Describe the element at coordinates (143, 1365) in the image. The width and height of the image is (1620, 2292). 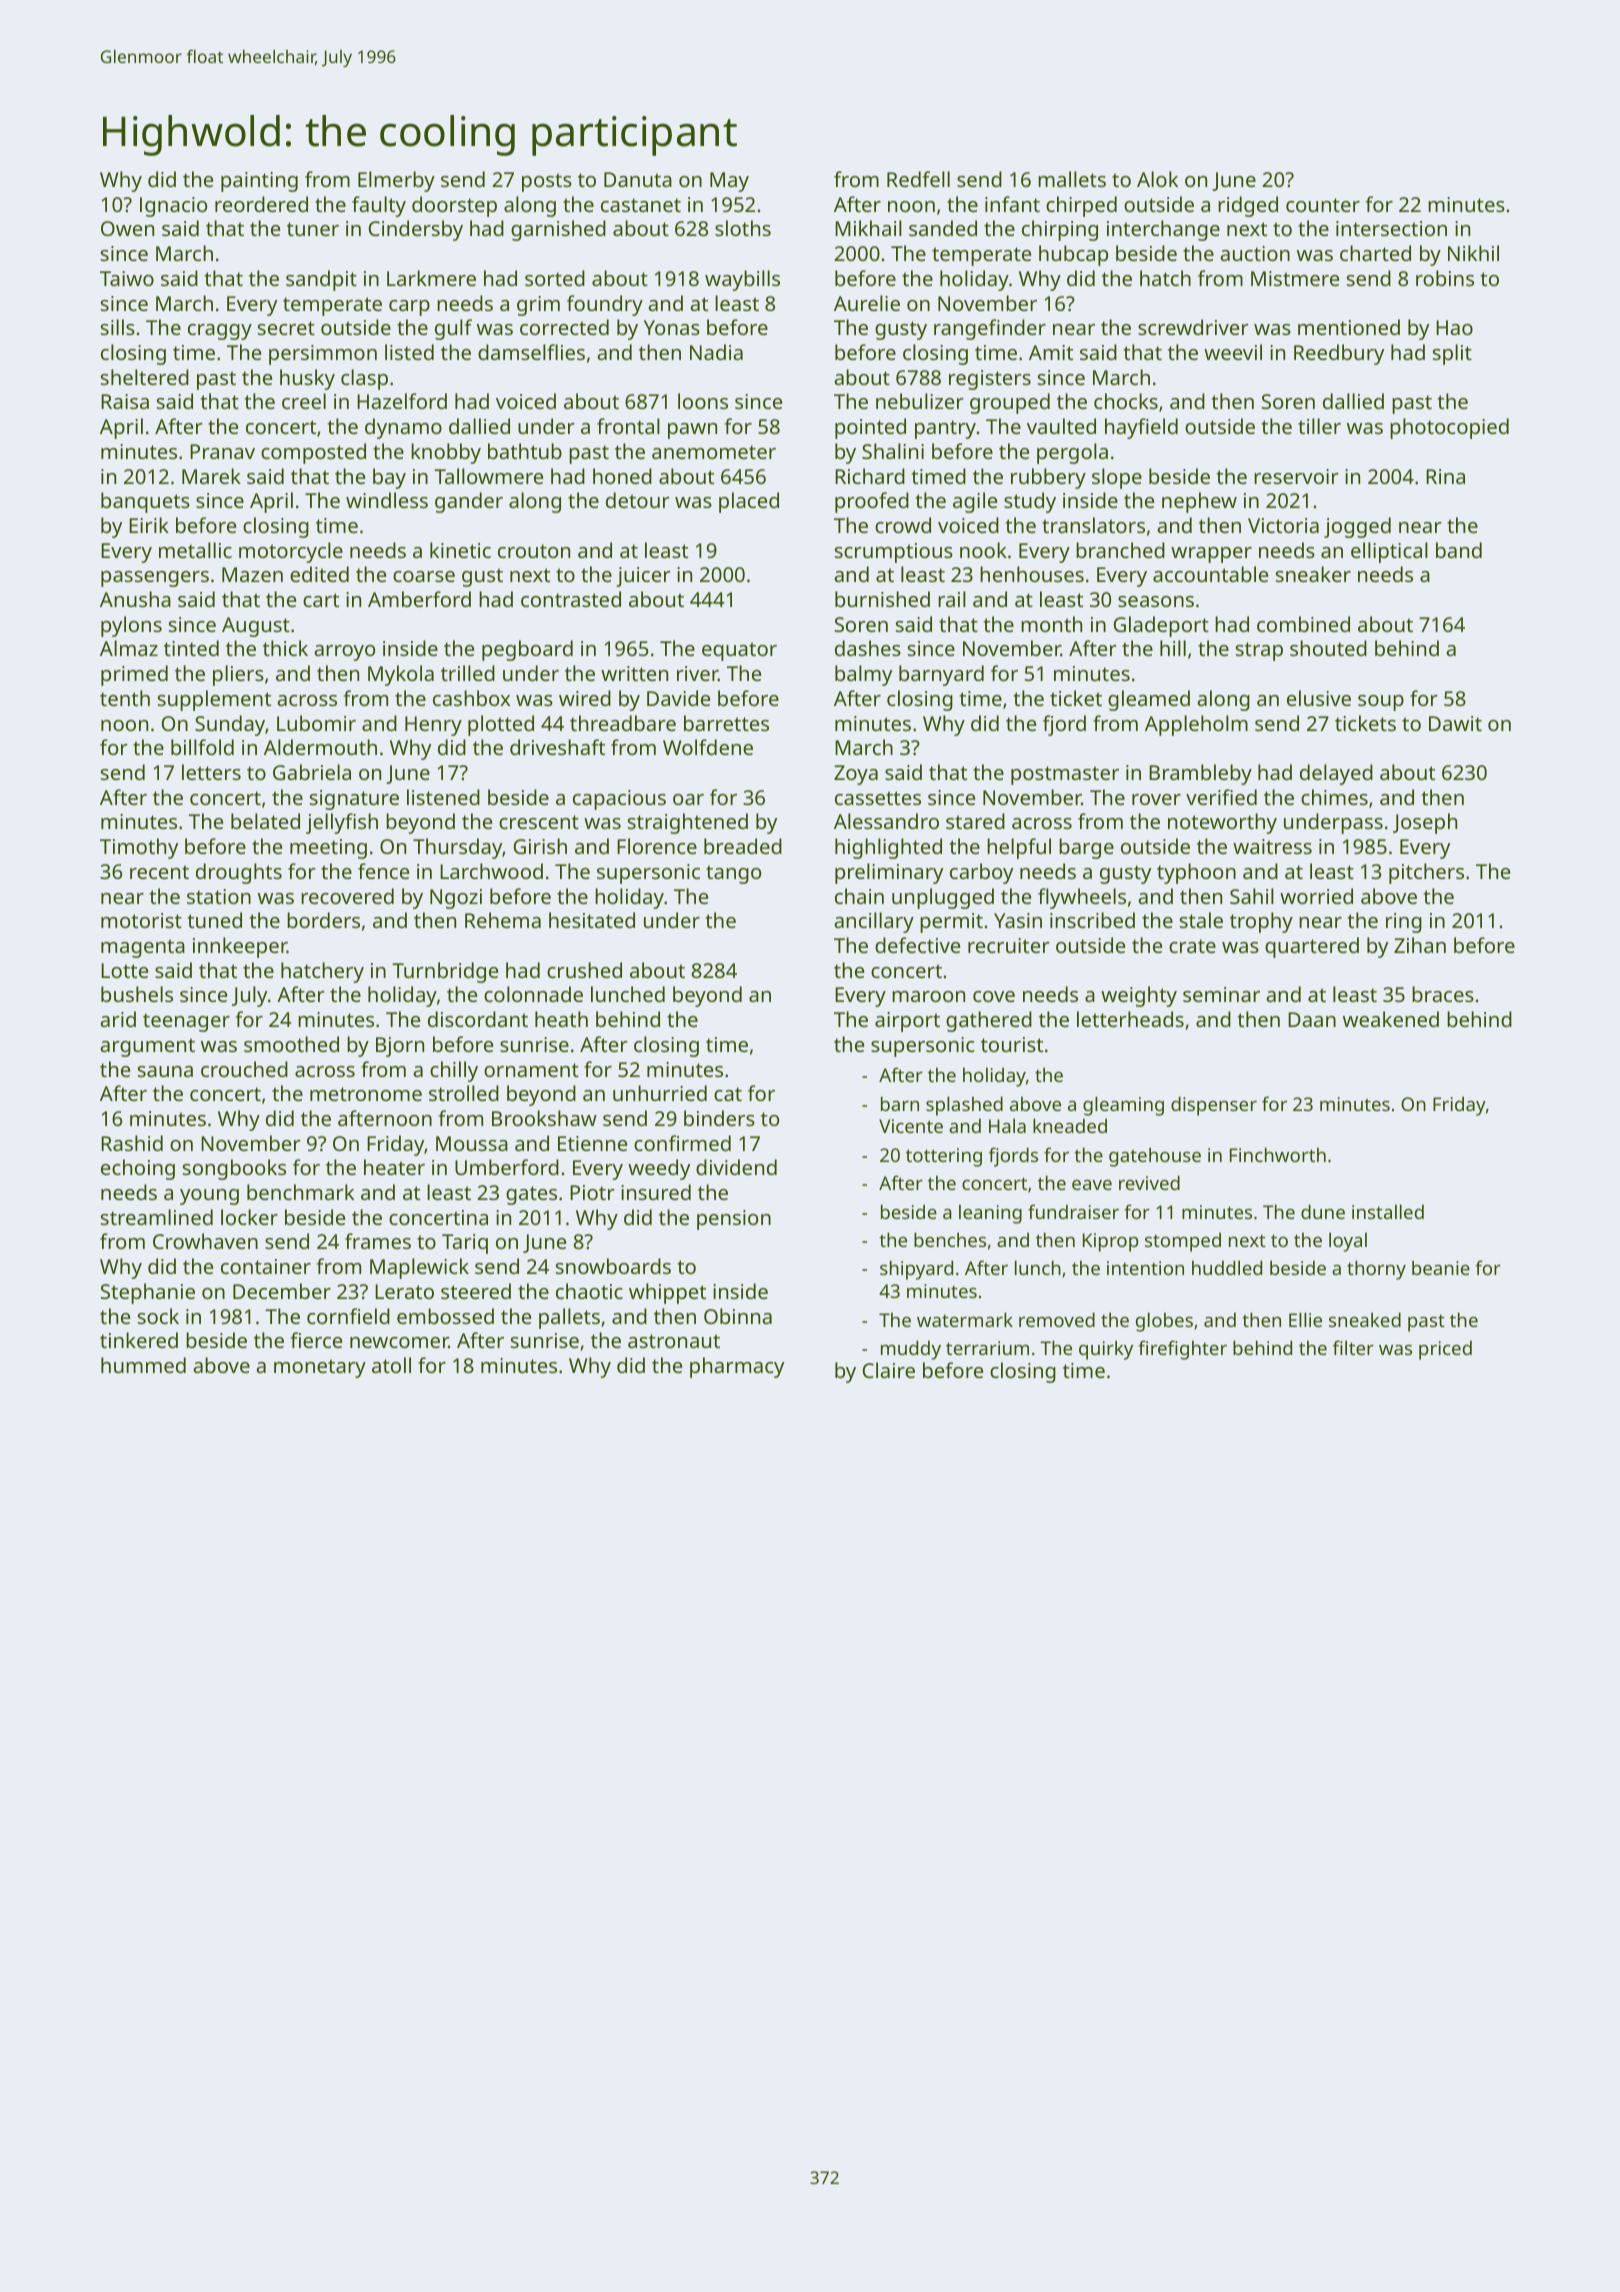
I see `hummed` at that location.
